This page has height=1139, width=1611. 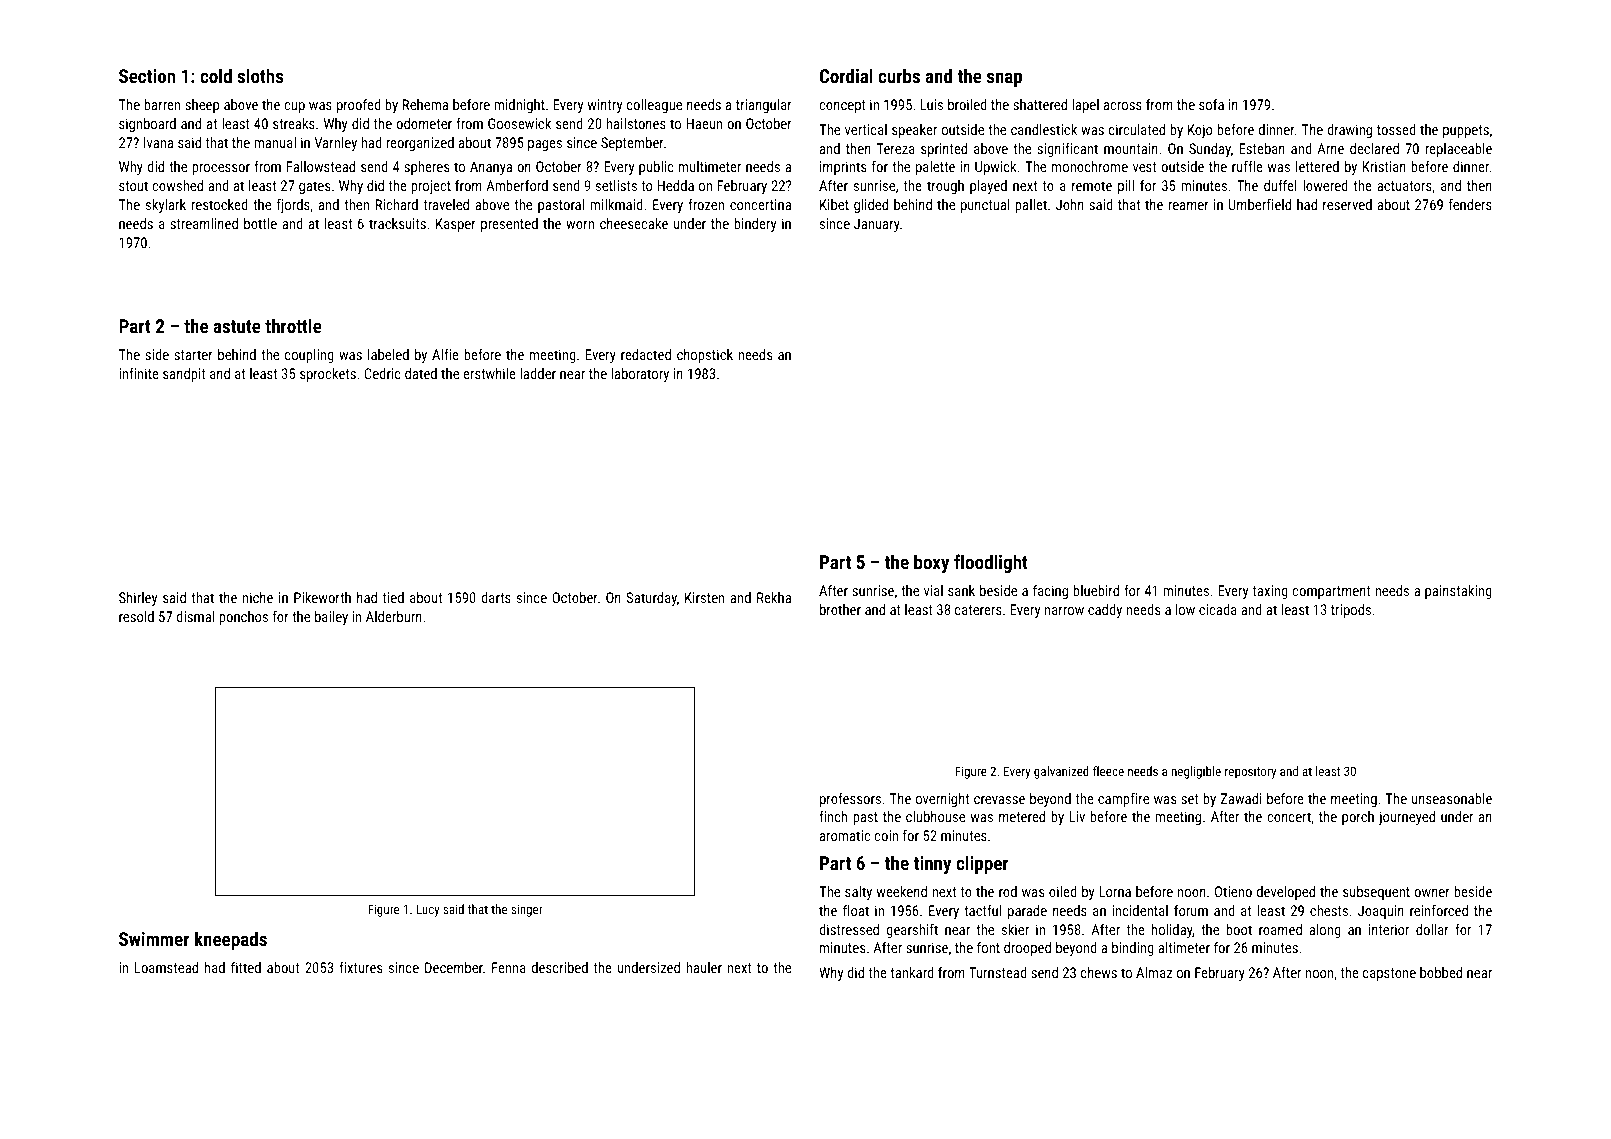 I want to click on chopstick, so click(x=705, y=356).
